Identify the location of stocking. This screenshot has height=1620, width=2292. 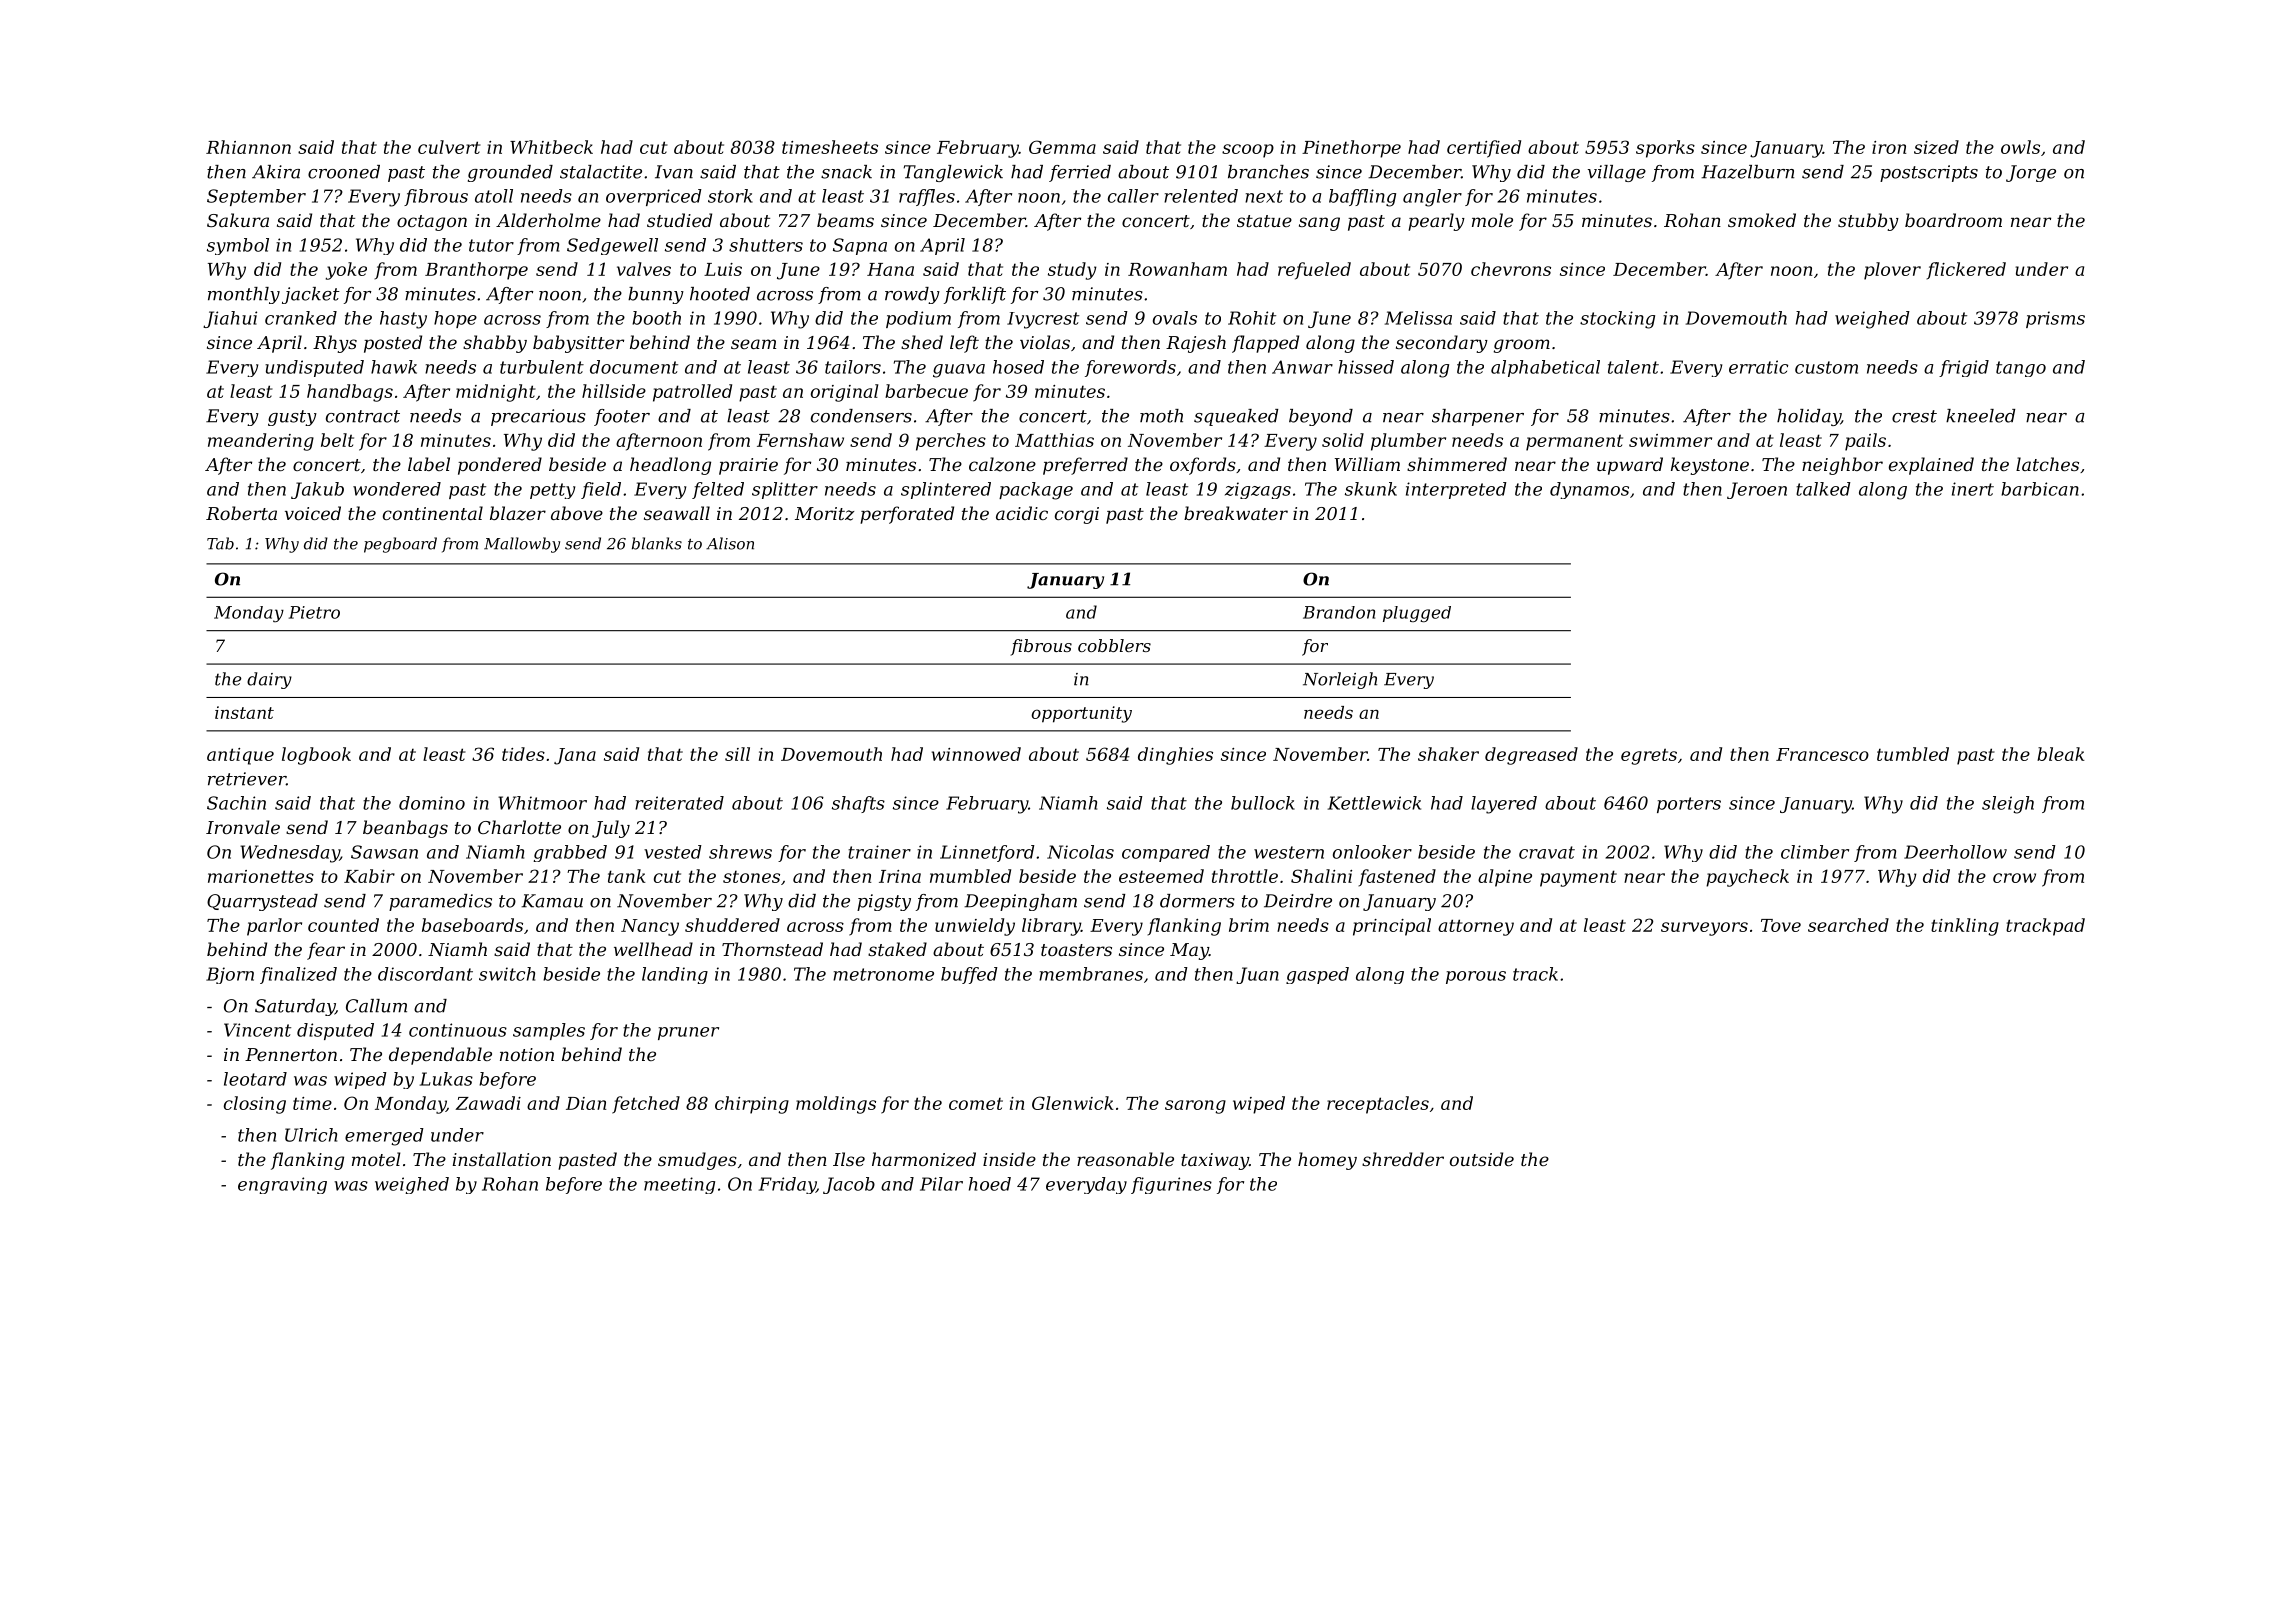
(1617, 320).
